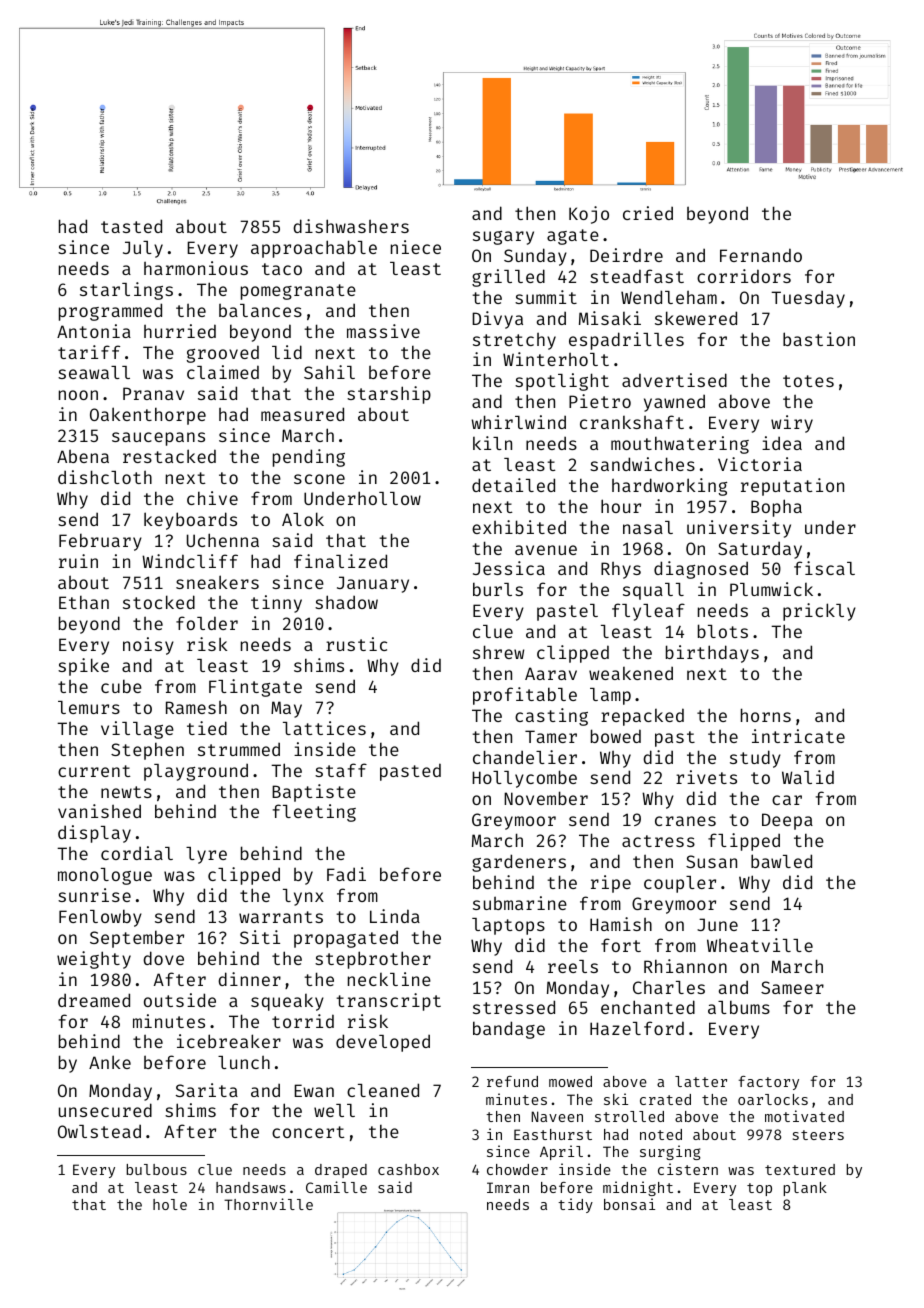 This page has width=924, height=1308. Describe the element at coordinates (395, 916) in the page. I see `Linda` at that location.
